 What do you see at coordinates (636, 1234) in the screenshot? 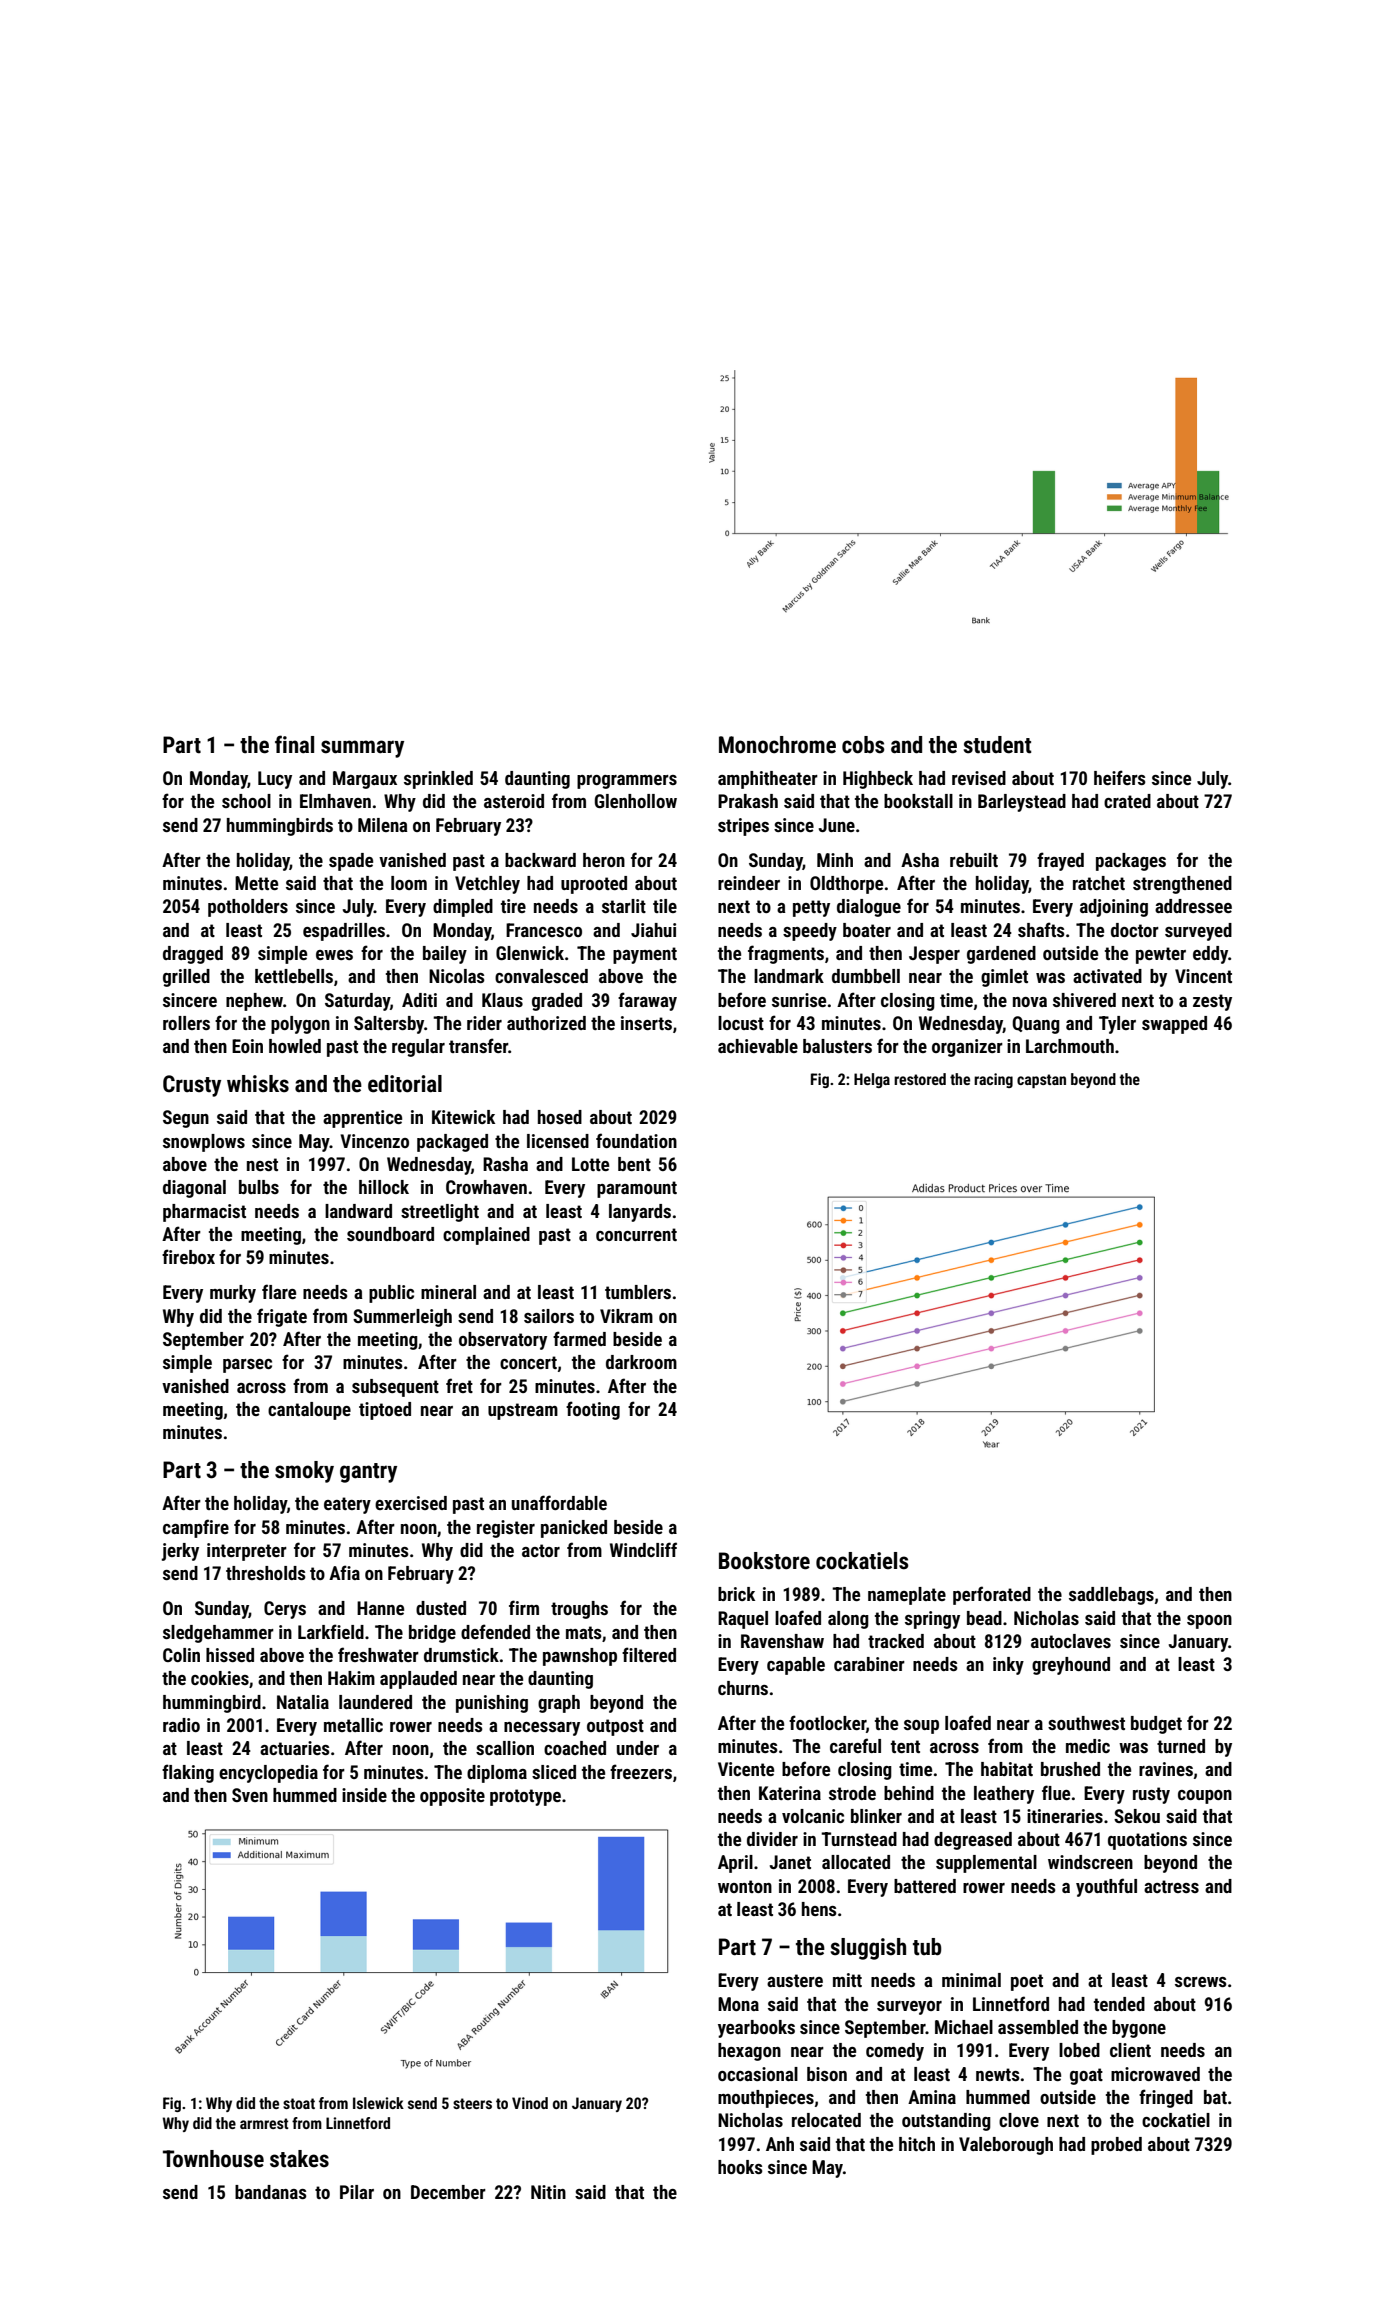
I see `concurrent` at bounding box center [636, 1234].
